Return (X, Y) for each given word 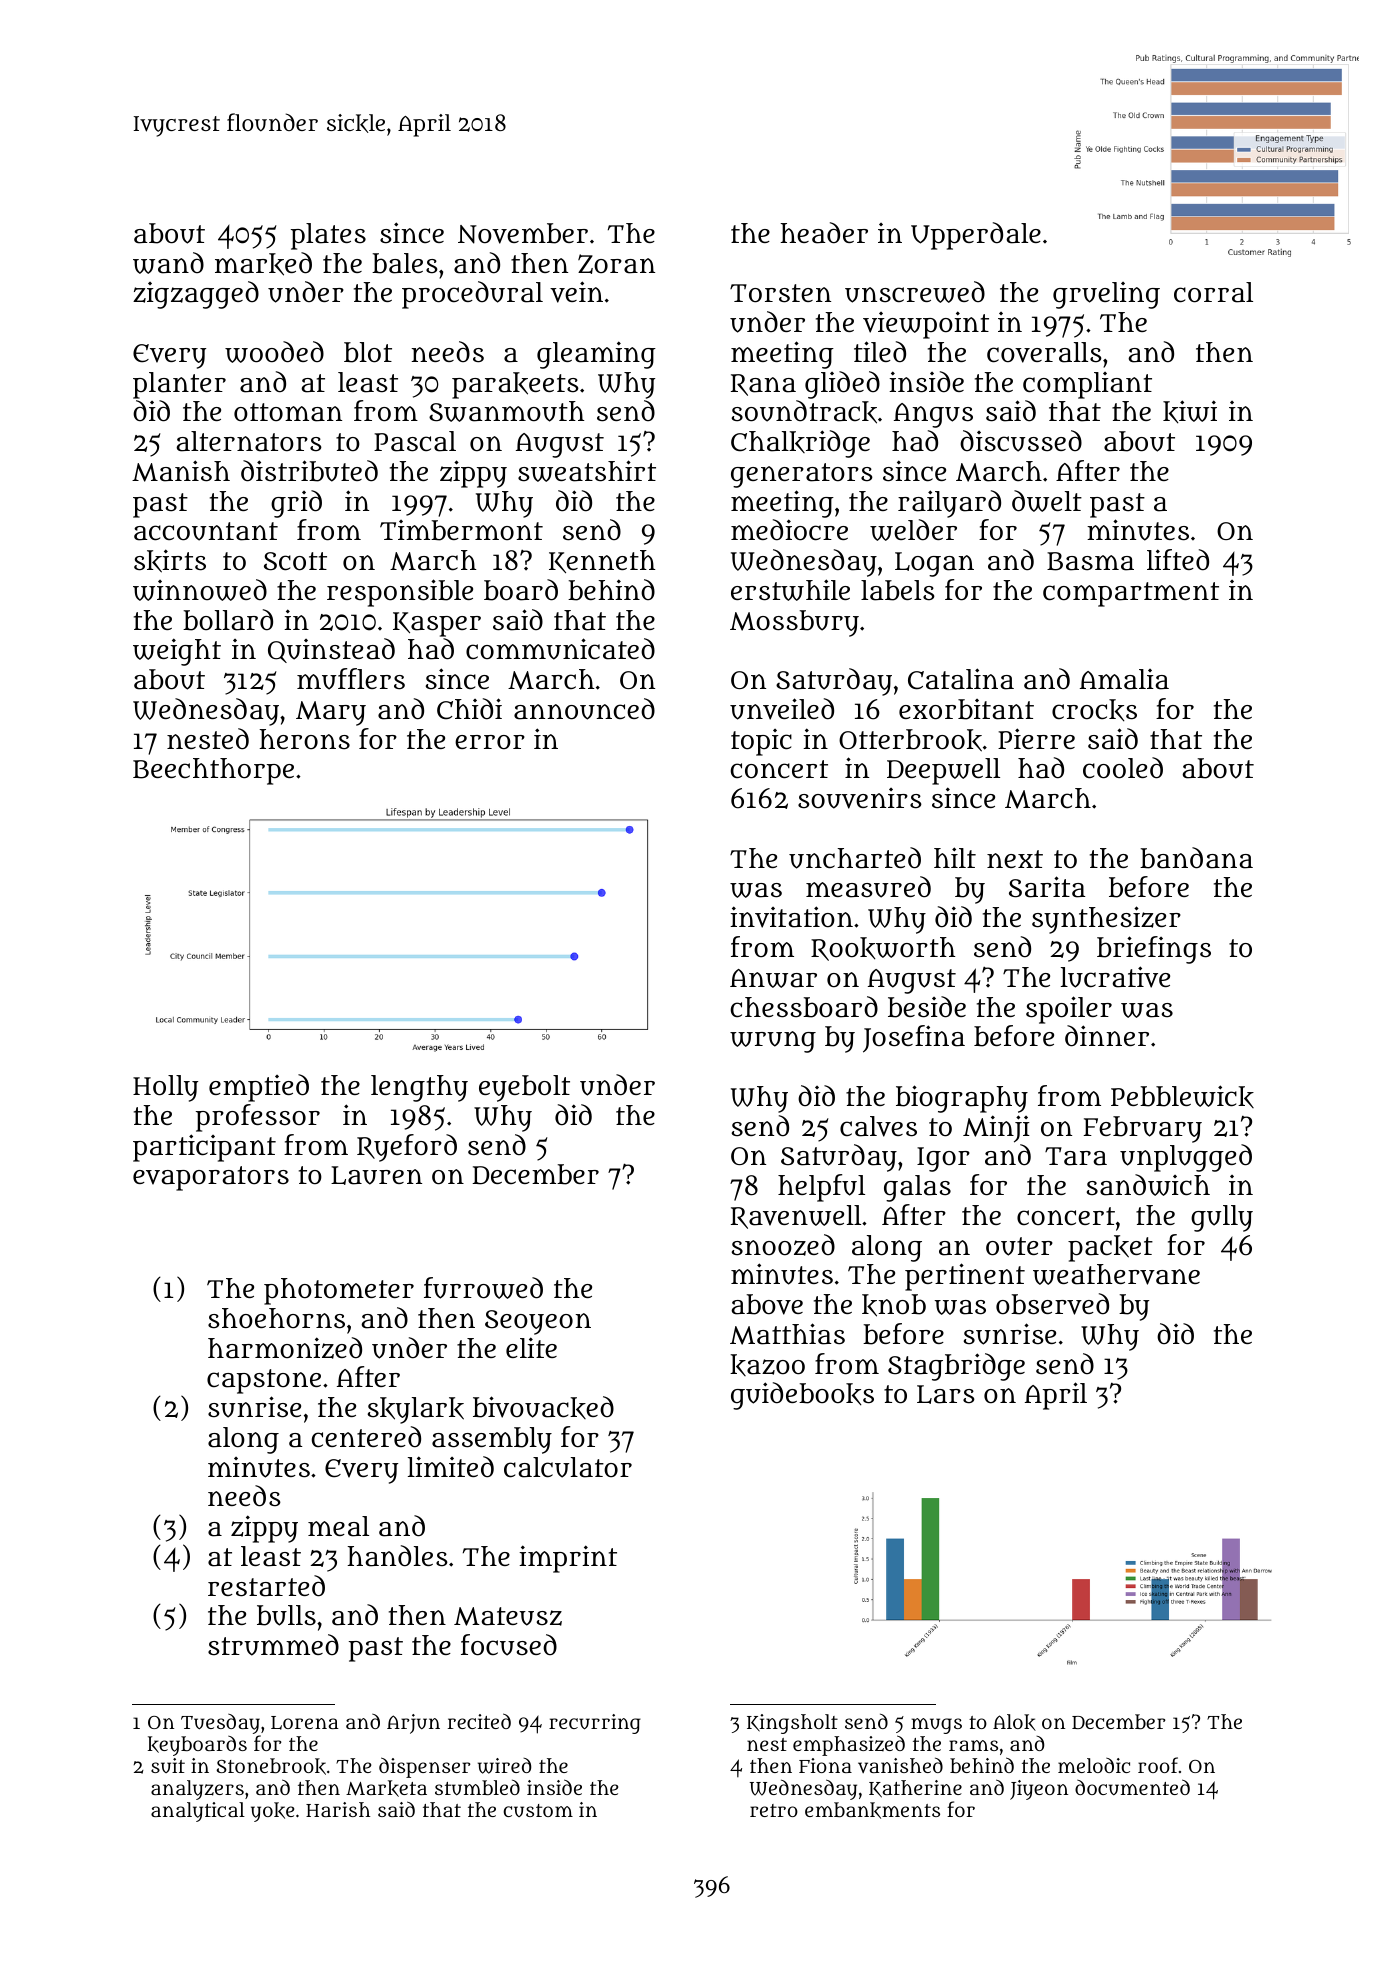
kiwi (1190, 412)
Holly (165, 1088)
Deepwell (943, 771)
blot (368, 352)
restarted (266, 1586)
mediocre (789, 530)
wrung (773, 1042)
